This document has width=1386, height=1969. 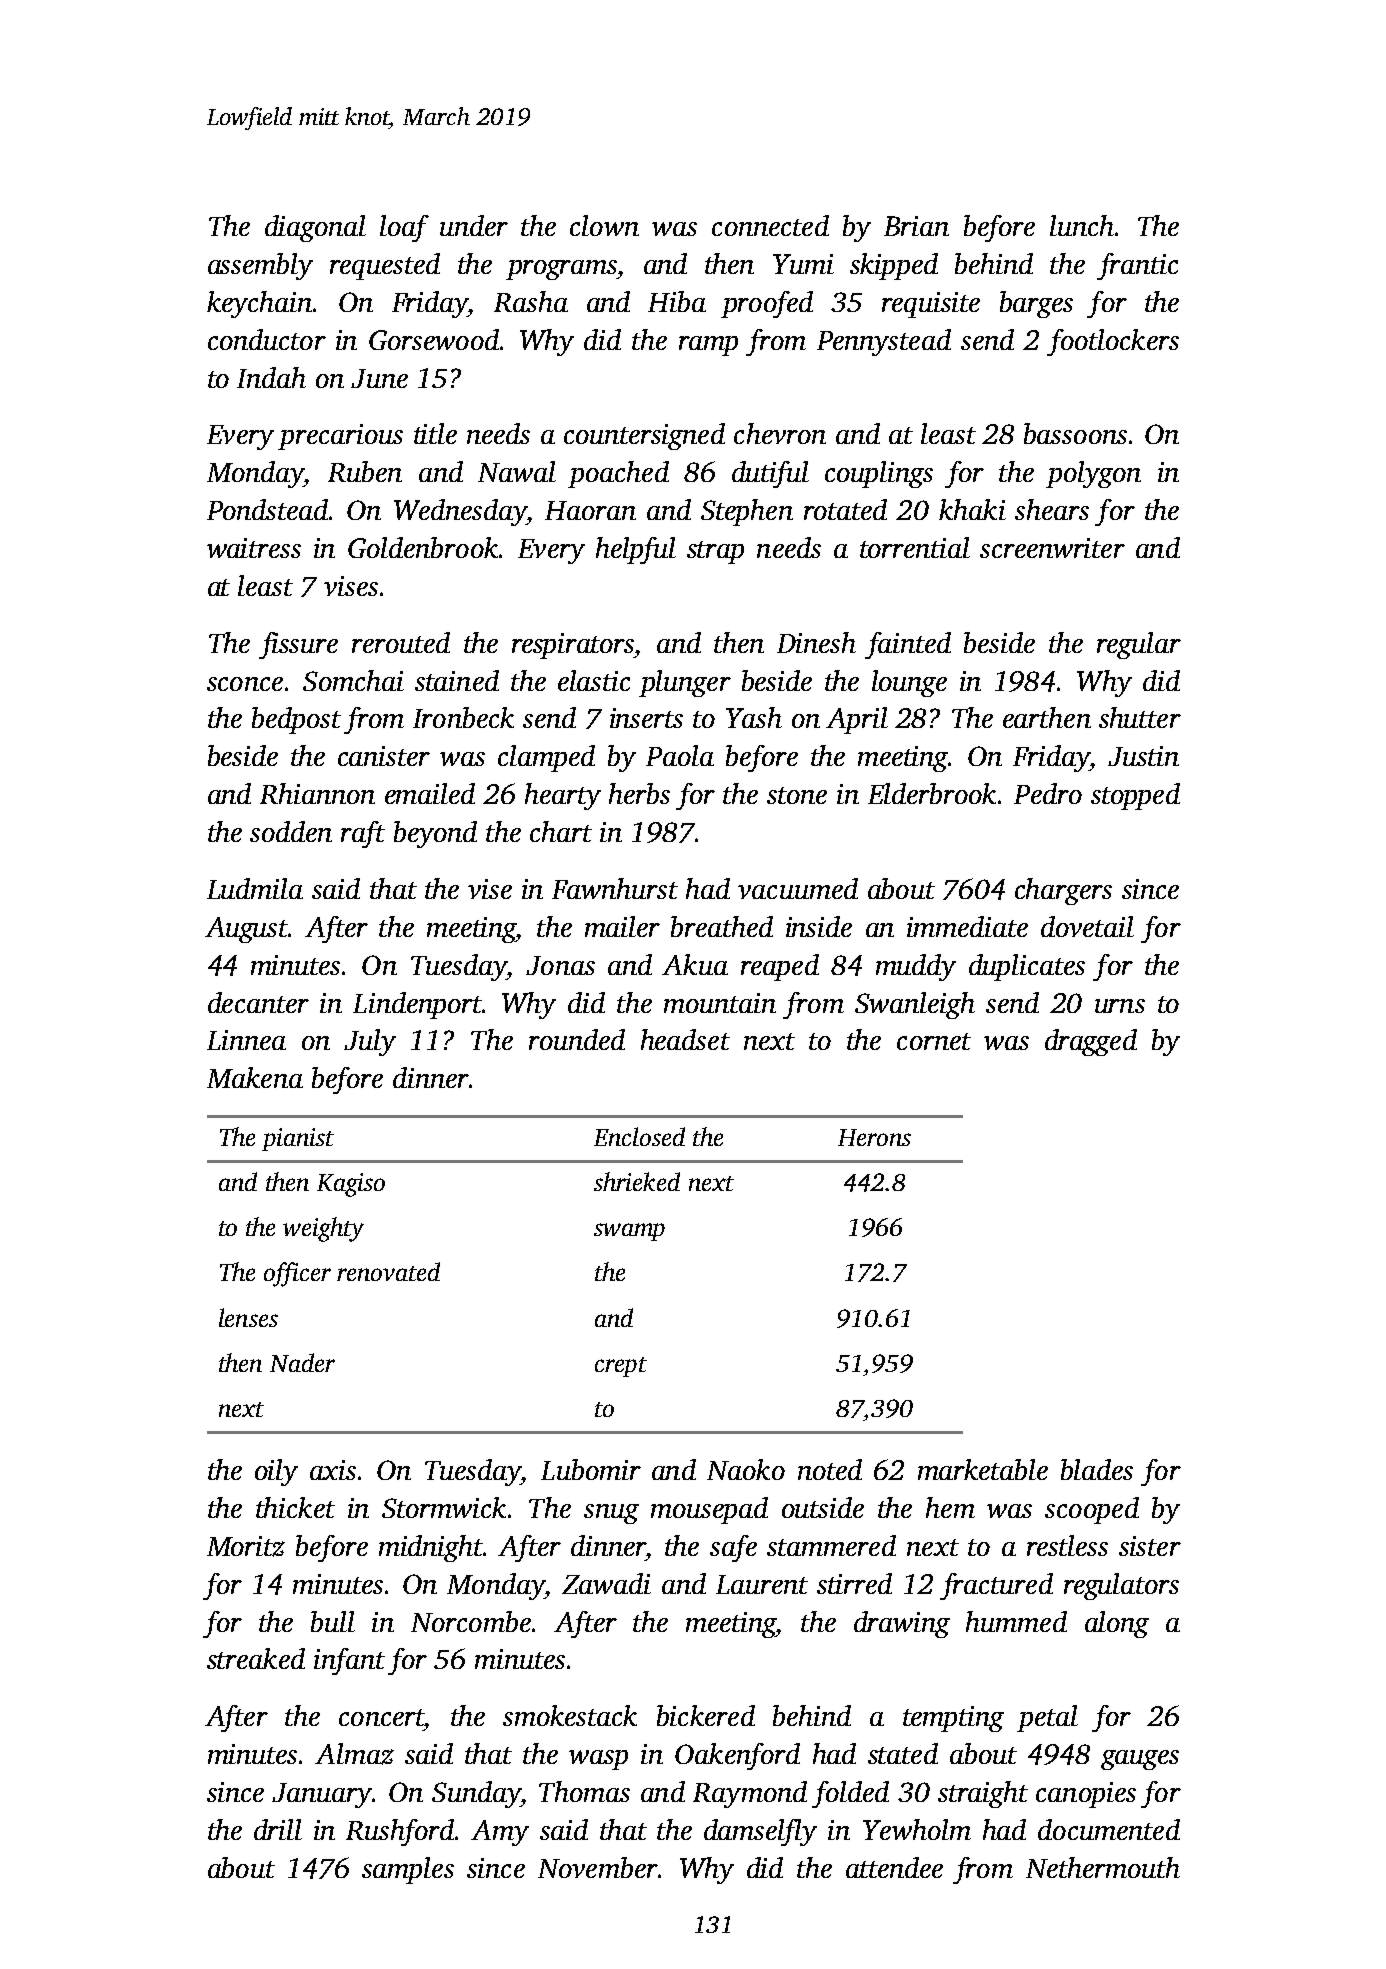 What do you see at coordinates (1082, 225) in the document?
I see `lunch` at bounding box center [1082, 225].
